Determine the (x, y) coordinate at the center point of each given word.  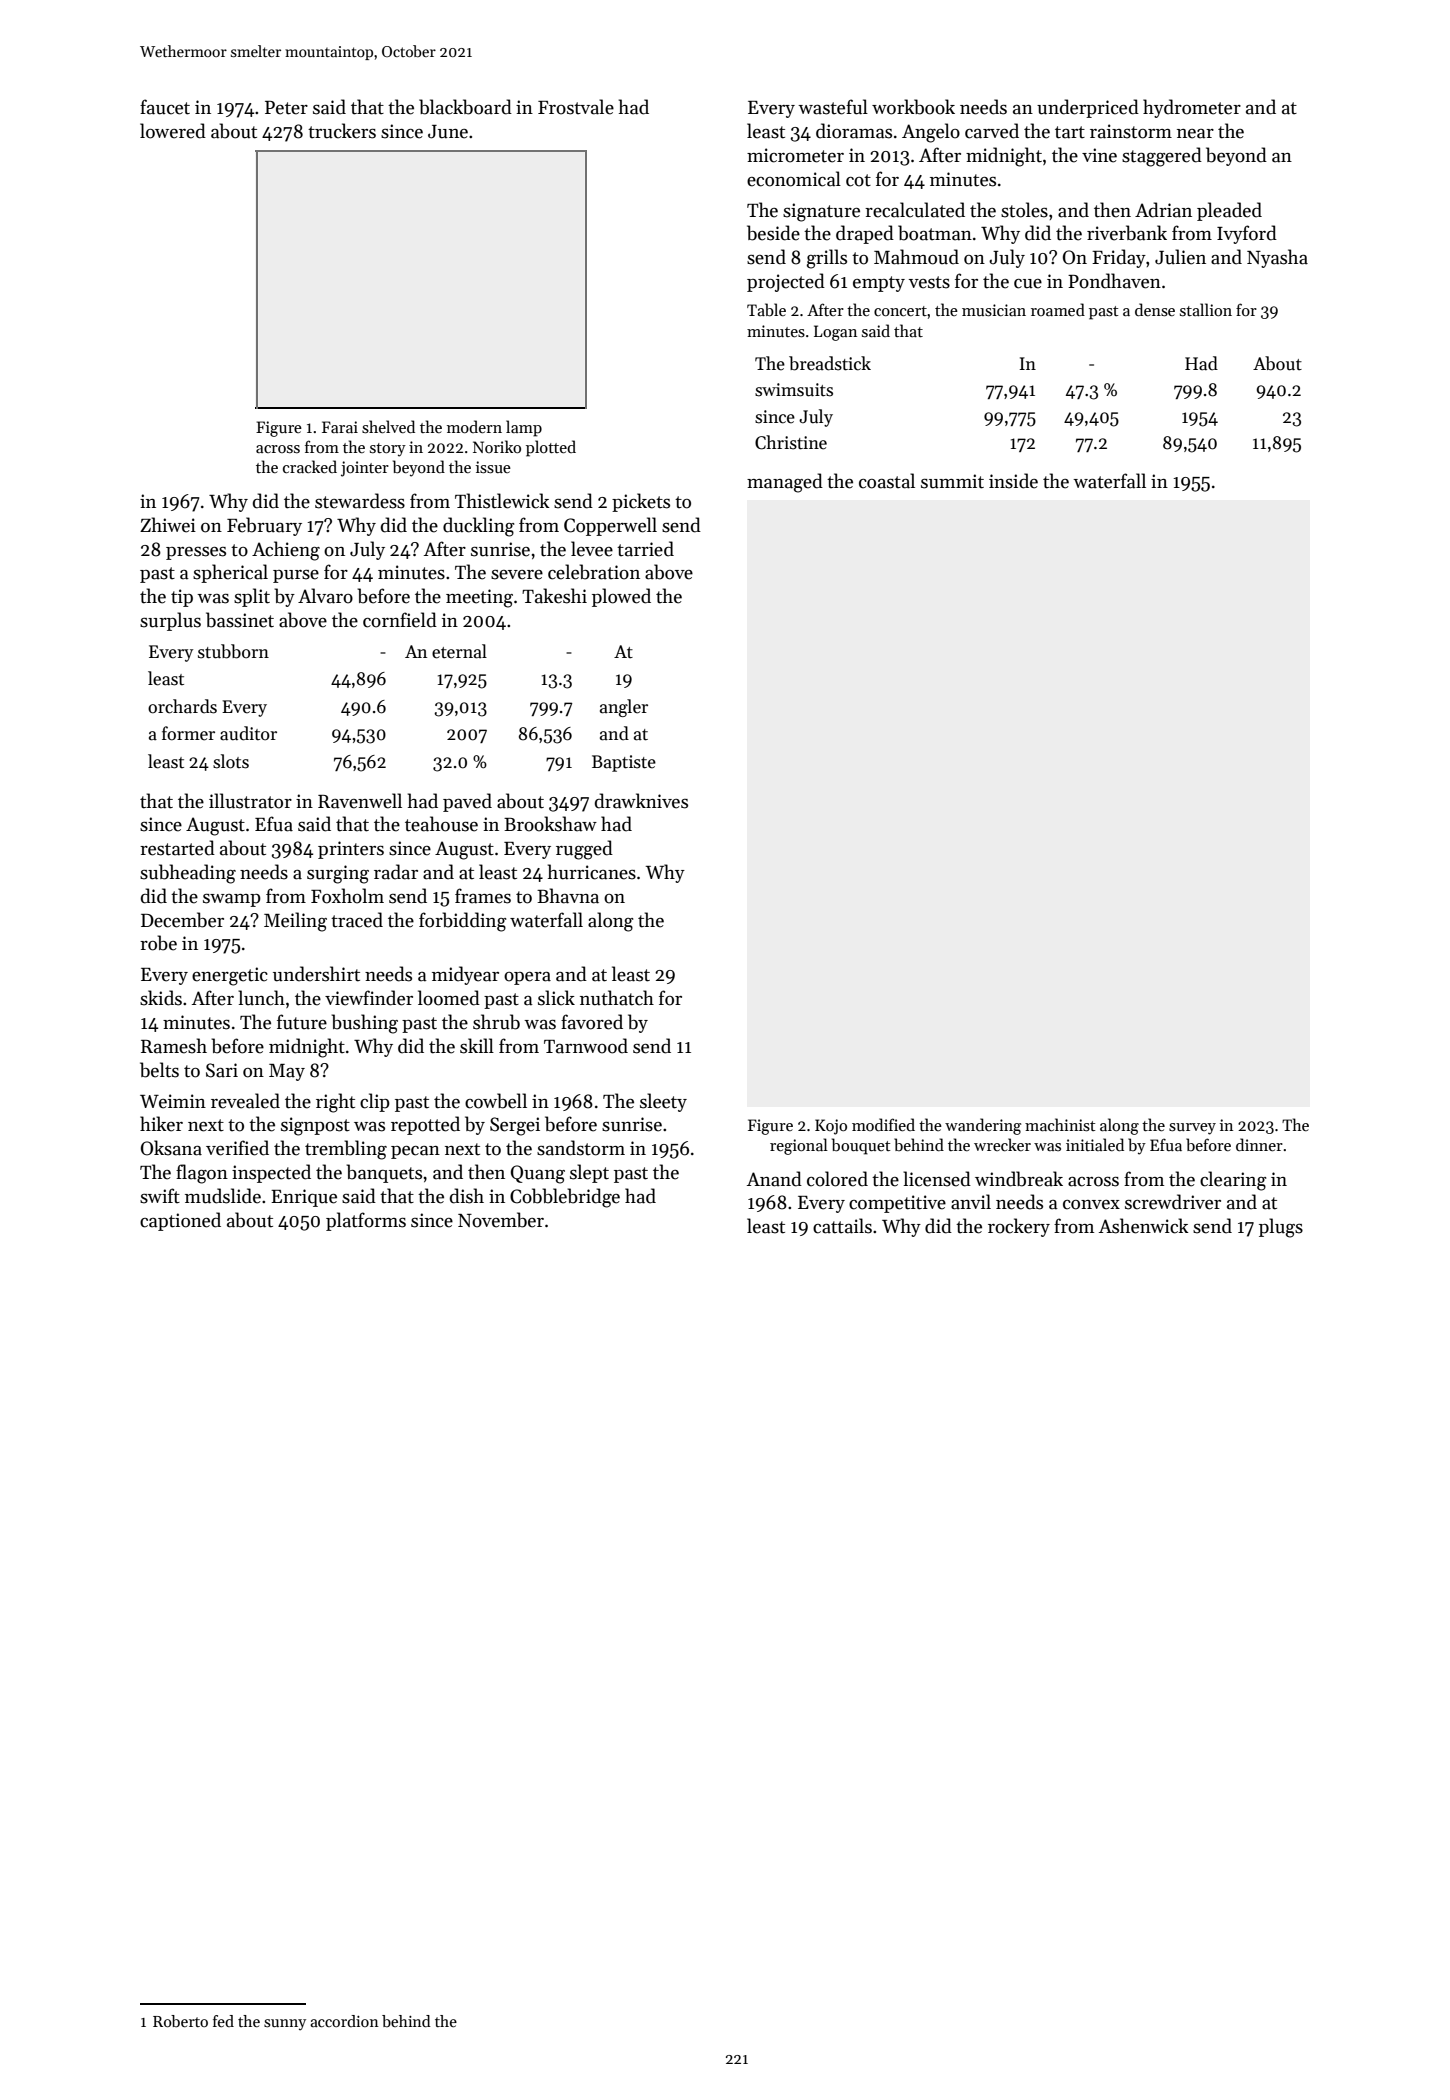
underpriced (1088, 108)
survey (1192, 1129)
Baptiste (624, 763)
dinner (1259, 1144)
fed (223, 2021)
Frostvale (576, 107)
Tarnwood (586, 1046)
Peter (286, 108)
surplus (170, 621)
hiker (161, 1124)
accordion (344, 2021)
